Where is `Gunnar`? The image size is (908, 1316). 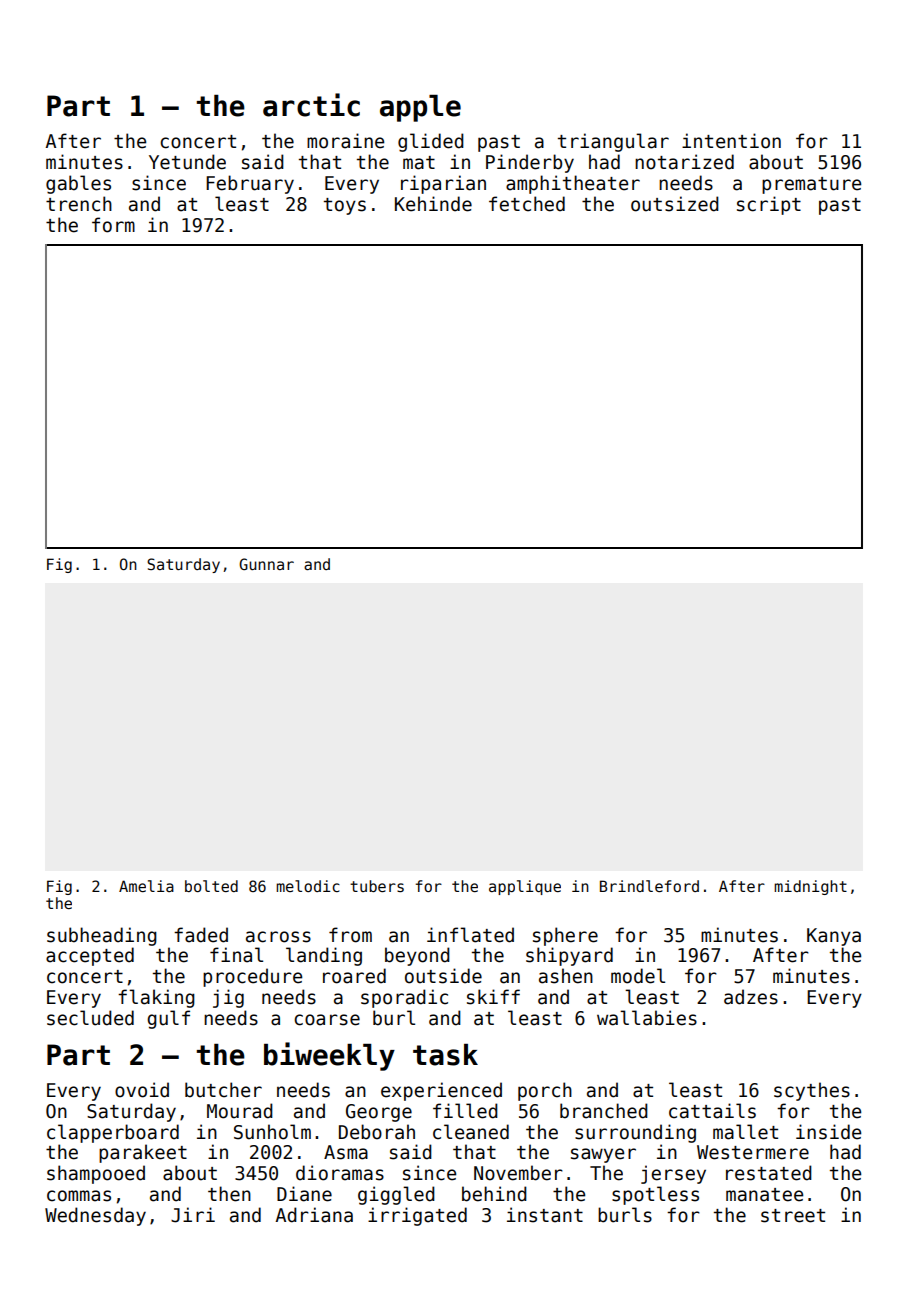 Gunnar is located at coordinates (266, 564).
